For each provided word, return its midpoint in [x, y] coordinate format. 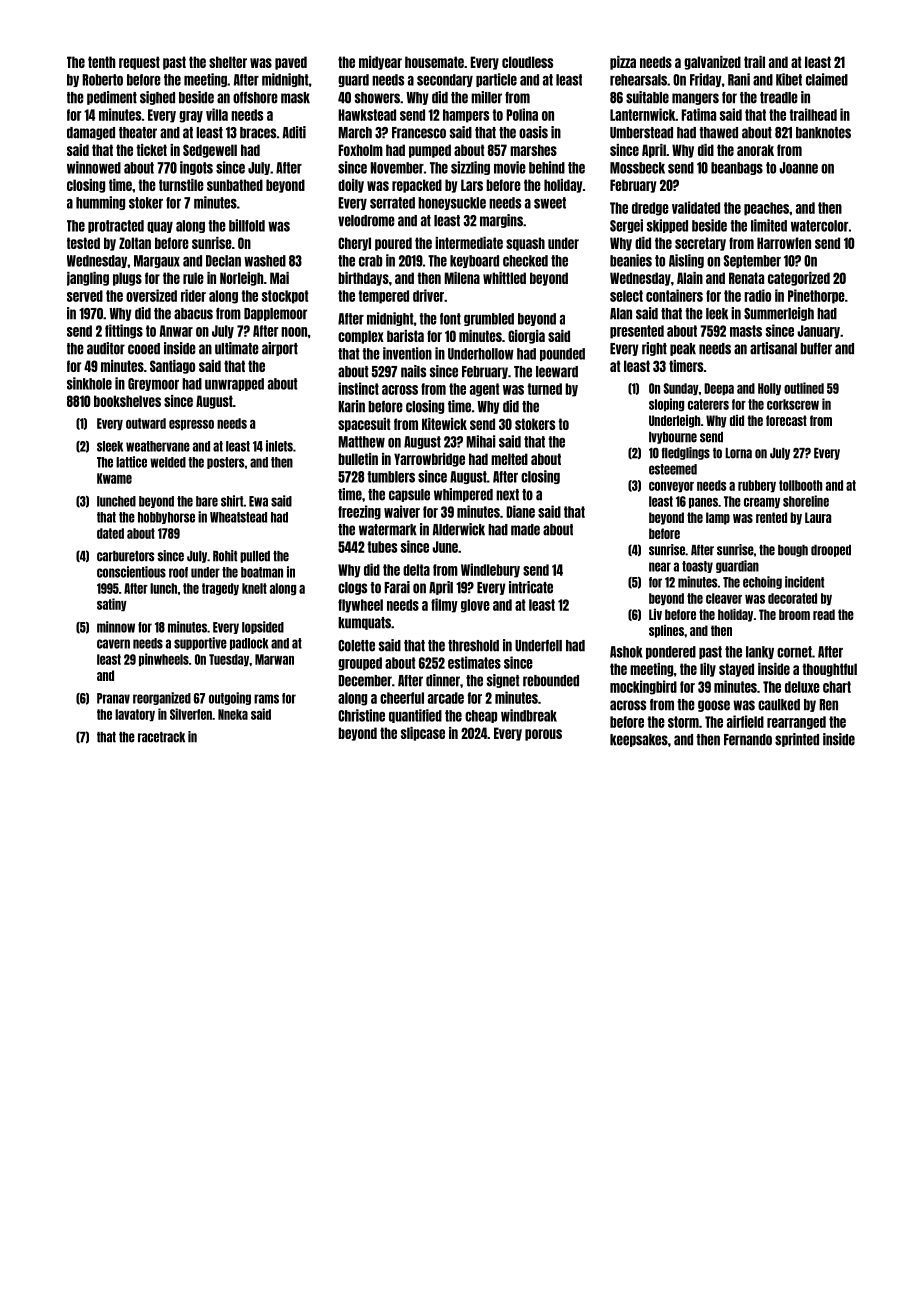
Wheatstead [238, 517]
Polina [522, 114]
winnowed [94, 167]
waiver [402, 511]
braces [258, 133]
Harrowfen [784, 243]
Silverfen [191, 714]
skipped [667, 226]
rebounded [551, 681]
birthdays [363, 279]
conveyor [671, 487]
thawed [718, 133]
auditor [106, 348]
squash [525, 244]
